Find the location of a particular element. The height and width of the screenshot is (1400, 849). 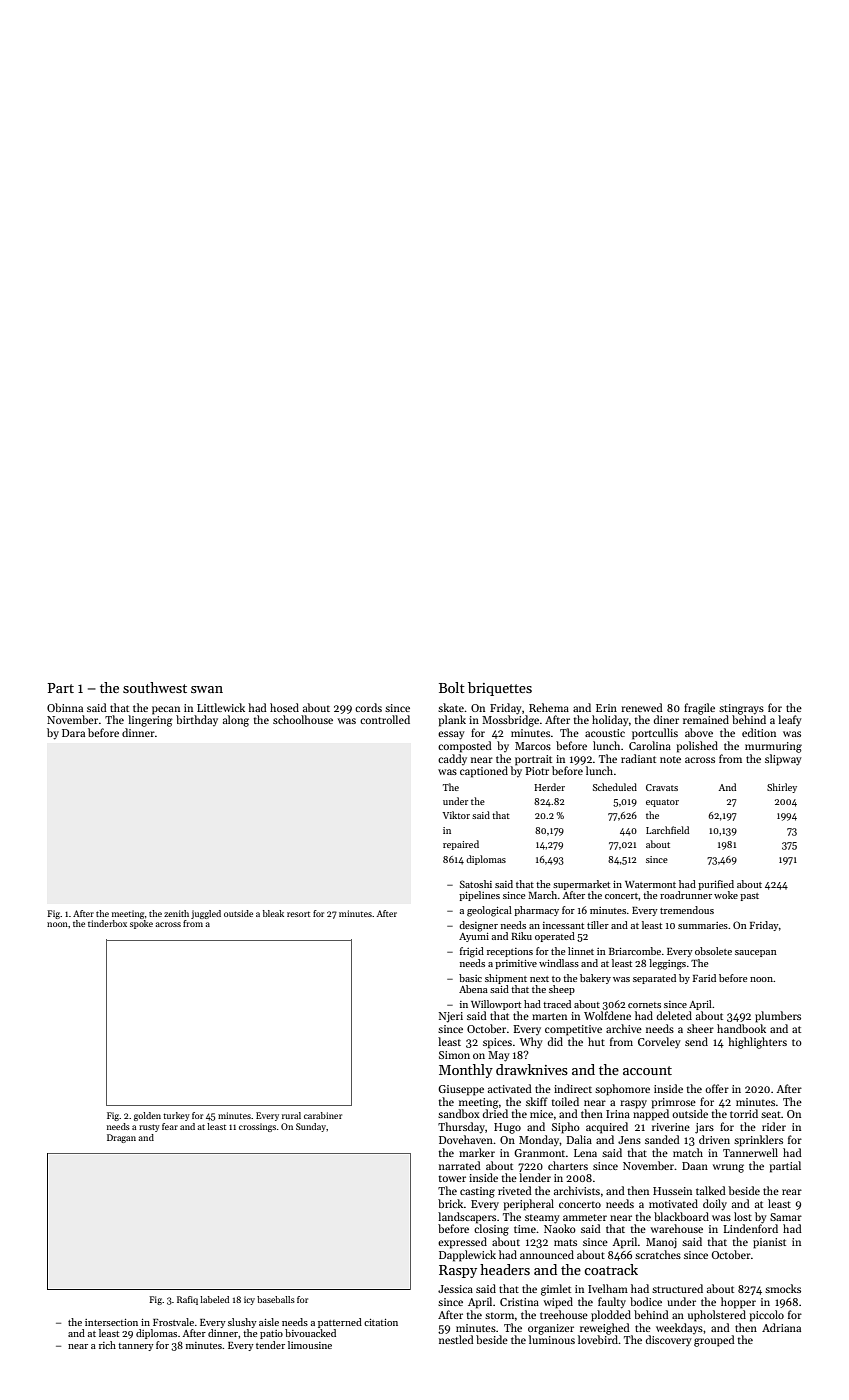

Rafiq is located at coordinates (187, 1300).
